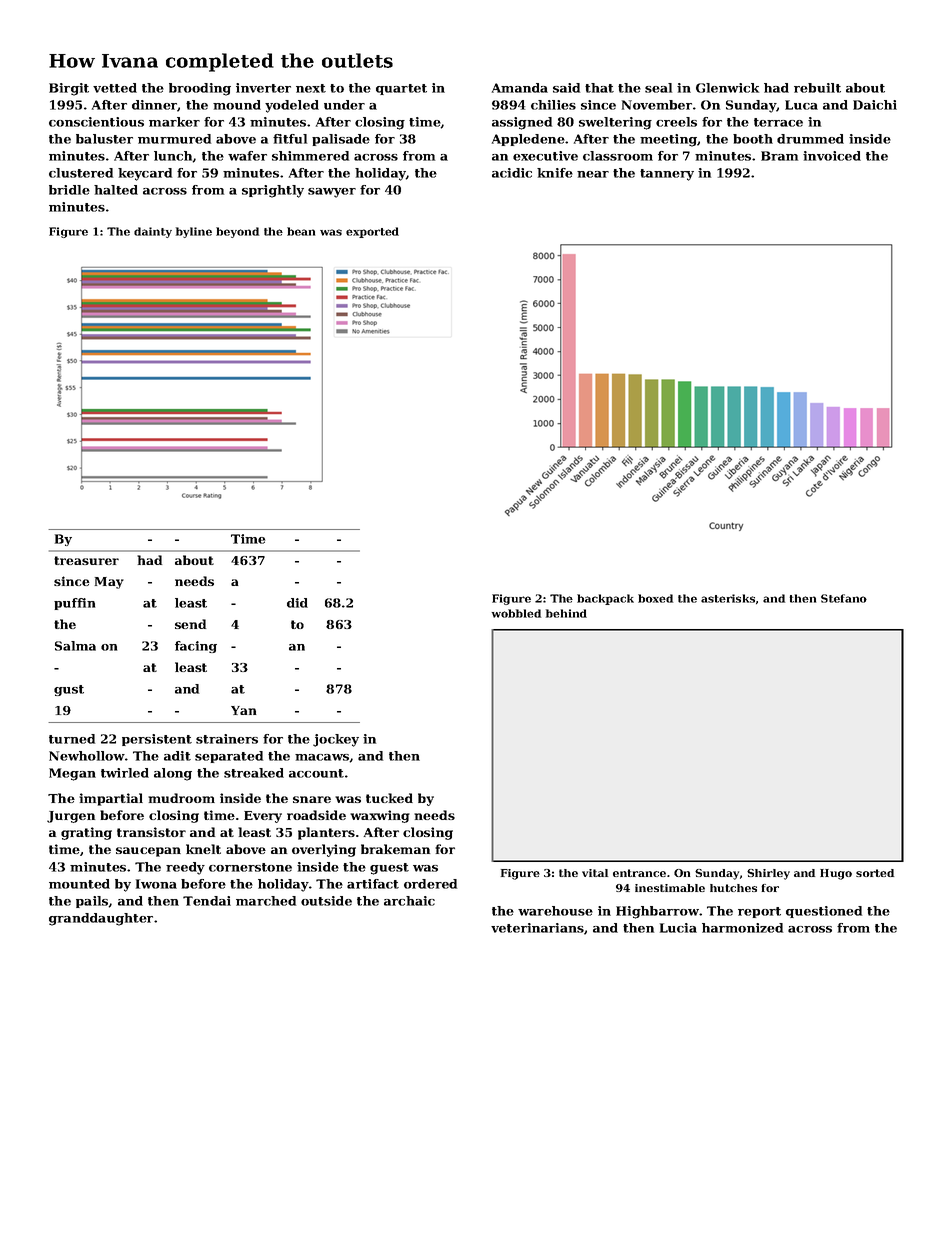 The height and width of the image is (1233, 952). What do you see at coordinates (75, 646) in the image?
I see `Salma` at bounding box center [75, 646].
